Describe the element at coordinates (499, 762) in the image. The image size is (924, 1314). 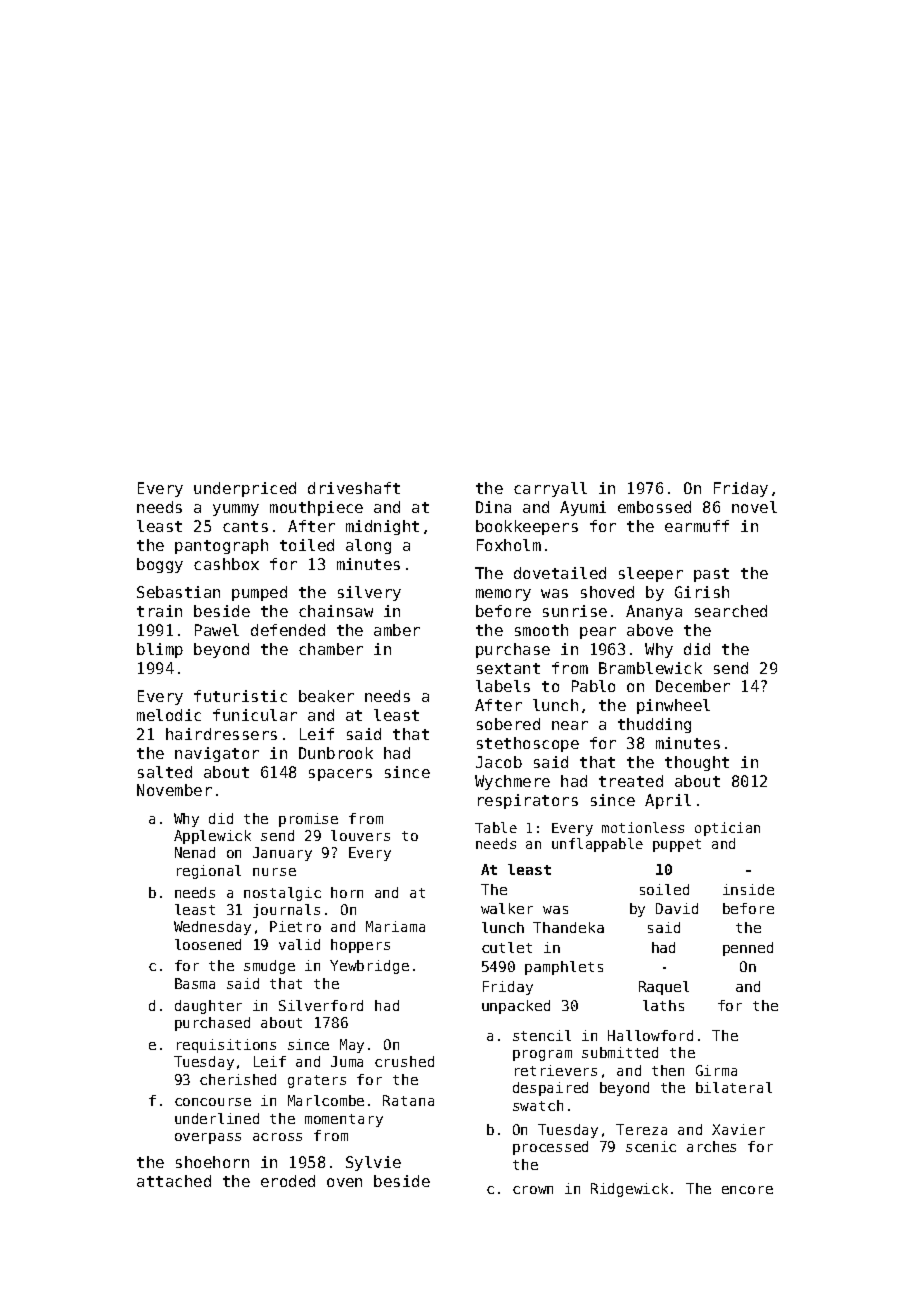
I see `Jacob` at that location.
